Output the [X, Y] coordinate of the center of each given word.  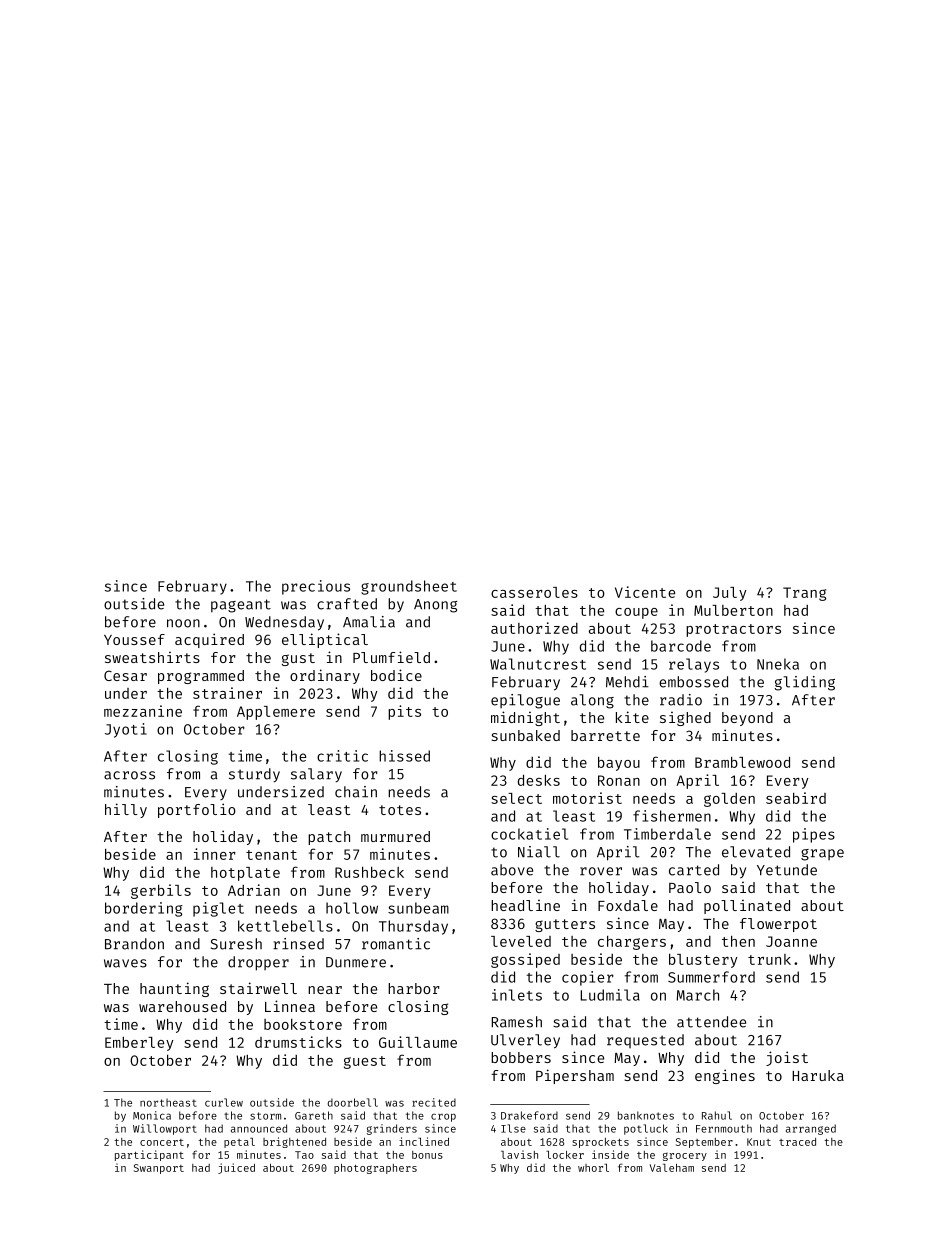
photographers [375, 1169]
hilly [126, 810]
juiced [236, 1168]
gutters [565, 925]
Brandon [134, 944]
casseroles [534, 592]
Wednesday [284, 623]
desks [539, 780]
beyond [747, 719]
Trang [804, 594]
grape [822, 855]
